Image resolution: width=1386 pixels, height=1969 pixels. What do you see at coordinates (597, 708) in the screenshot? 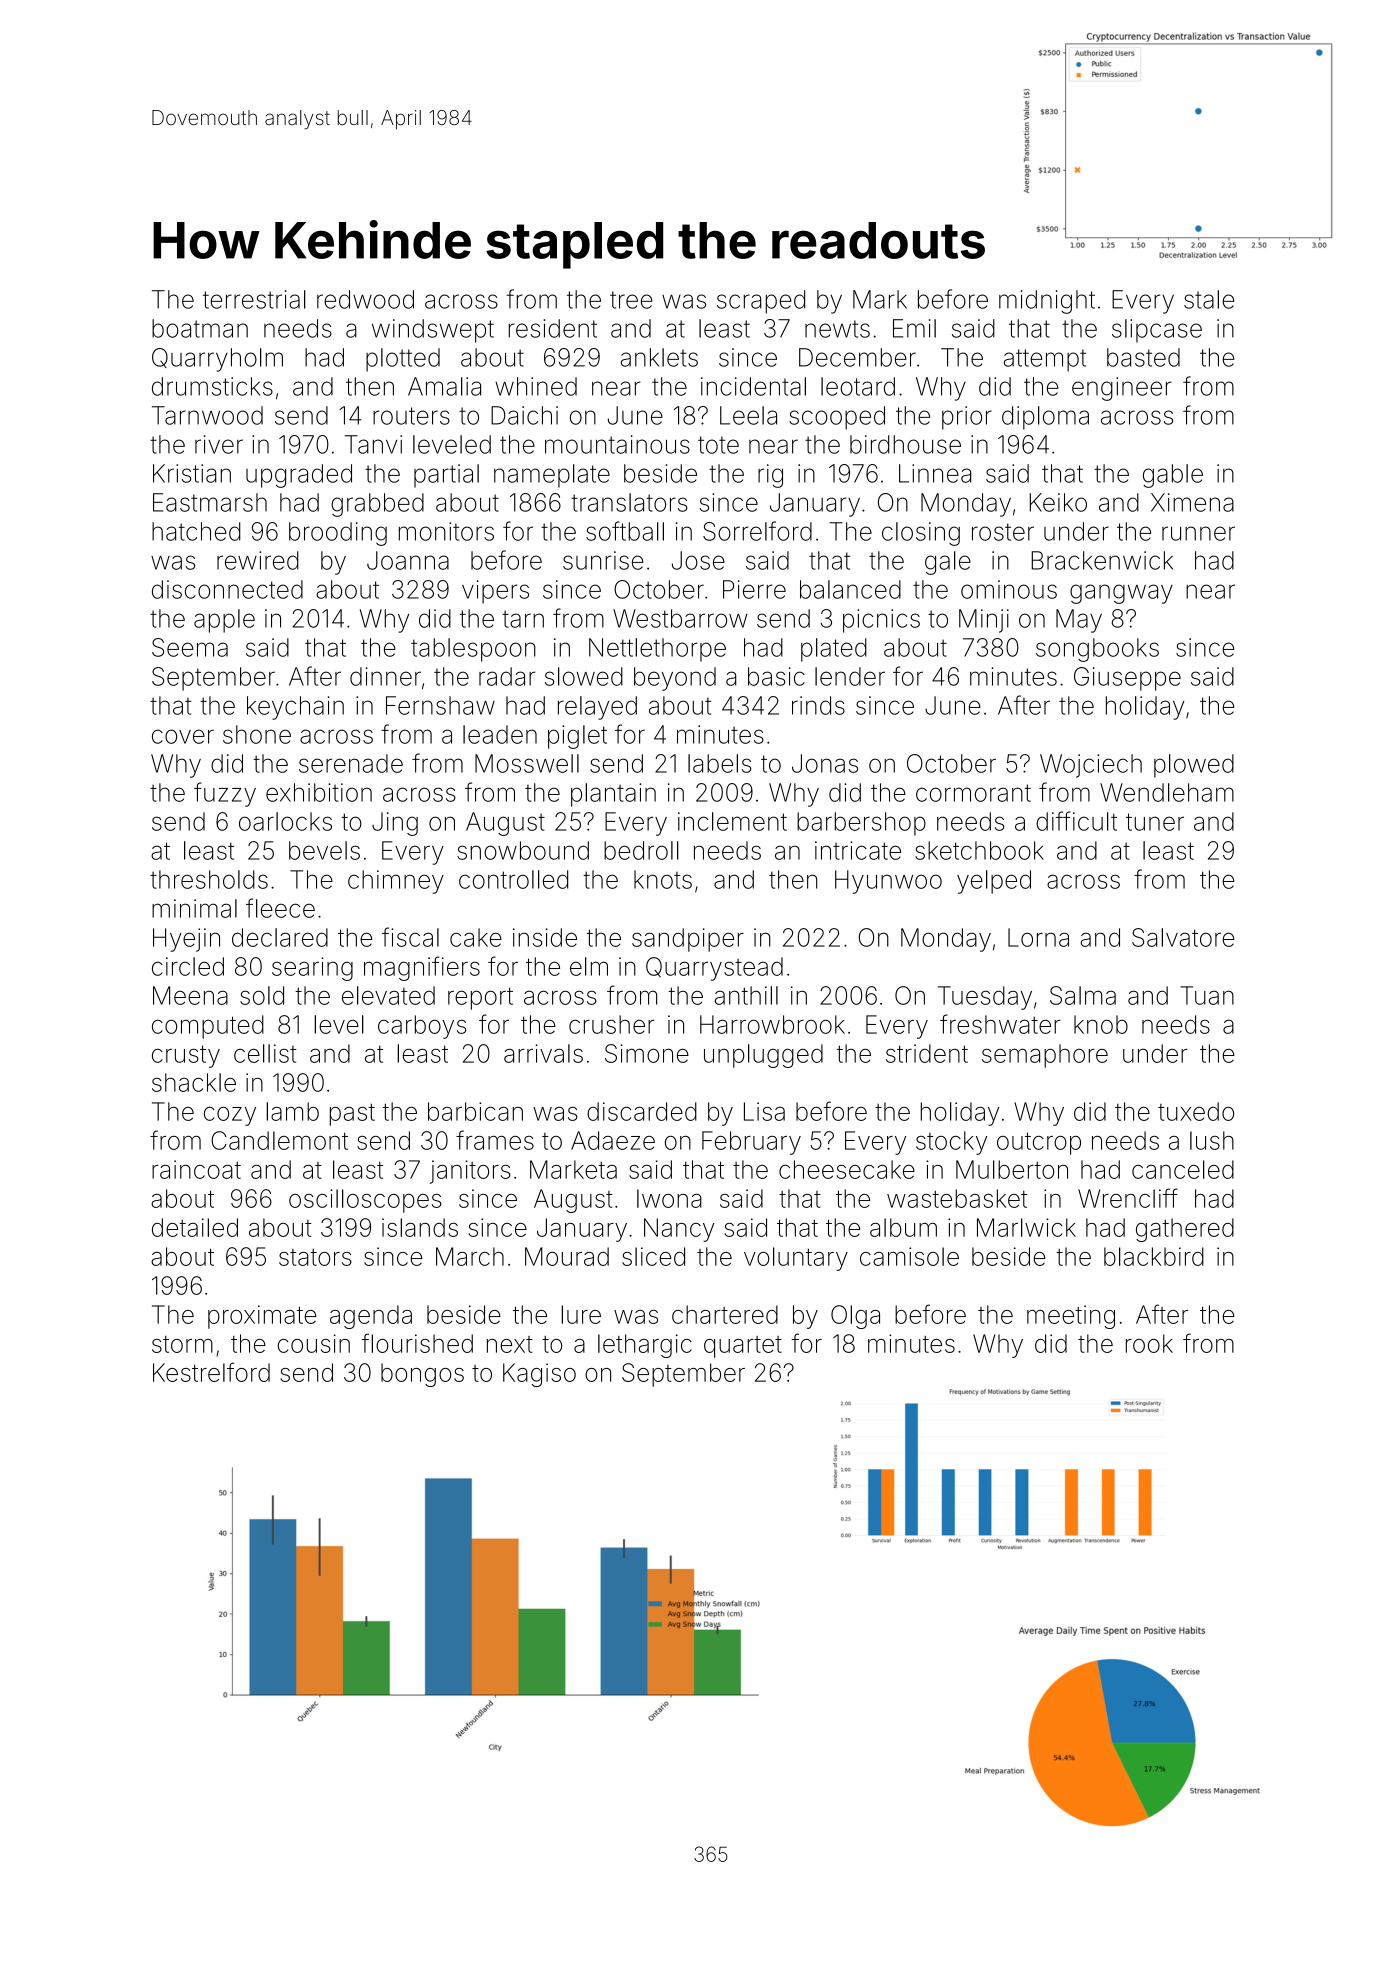
I see `relayed` at bounding box center [597, 708].
